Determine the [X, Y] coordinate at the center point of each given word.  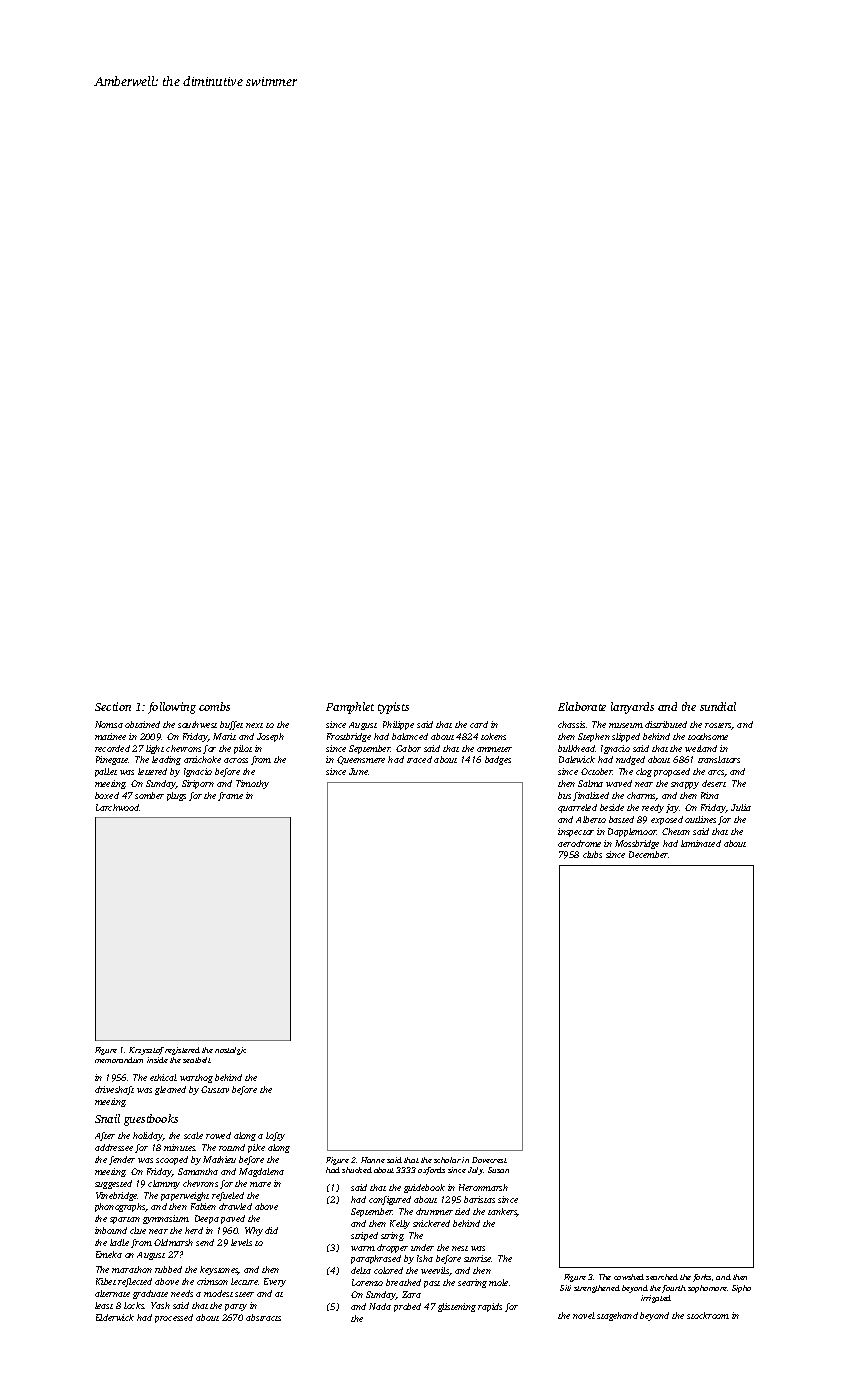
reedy [653, 808]
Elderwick [115, 1317]
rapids [490, 1307]
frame [230, 796]
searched [662, 1277]
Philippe [398, 725]
